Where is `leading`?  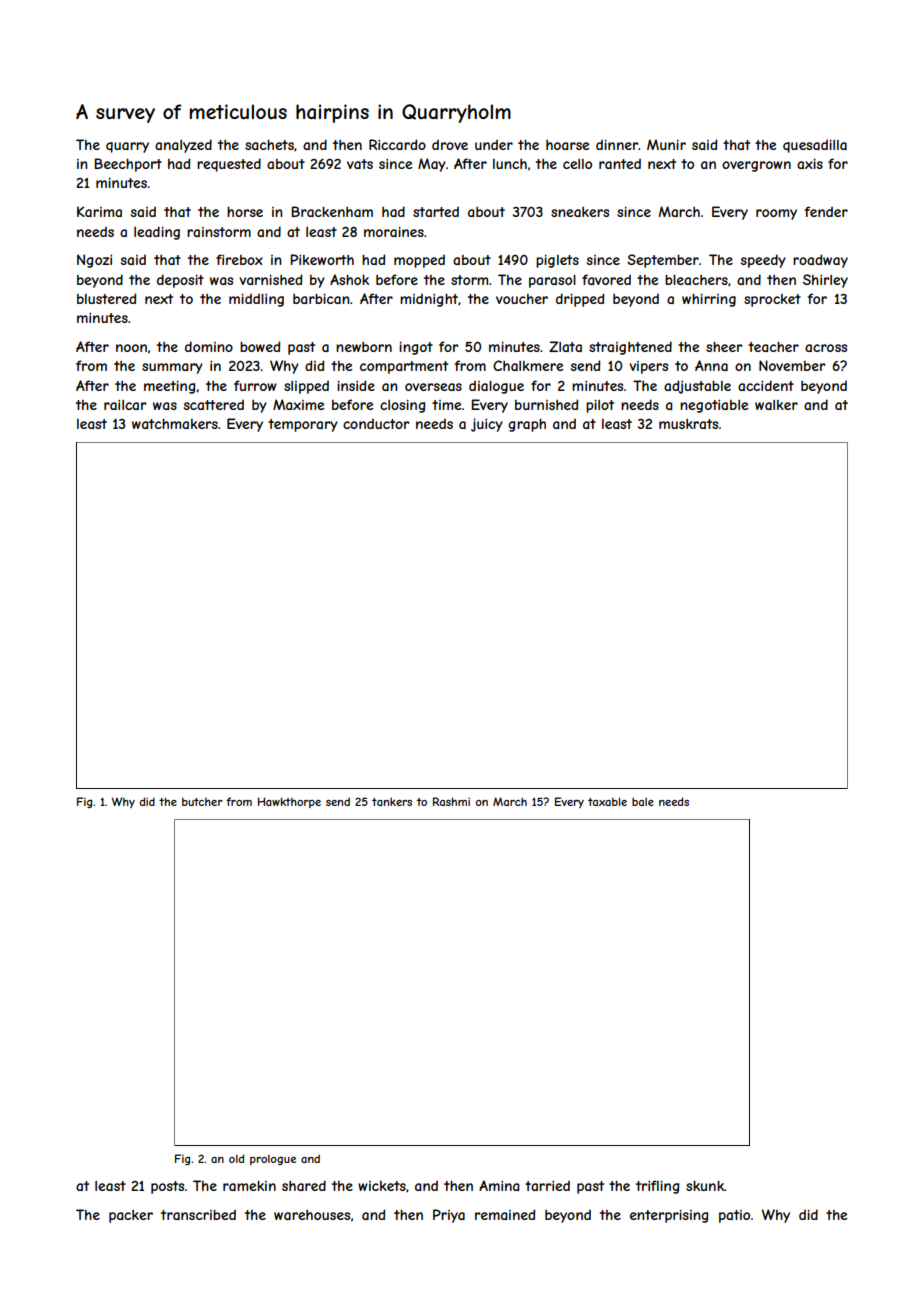 leading is located at coordinates (157, 233).
